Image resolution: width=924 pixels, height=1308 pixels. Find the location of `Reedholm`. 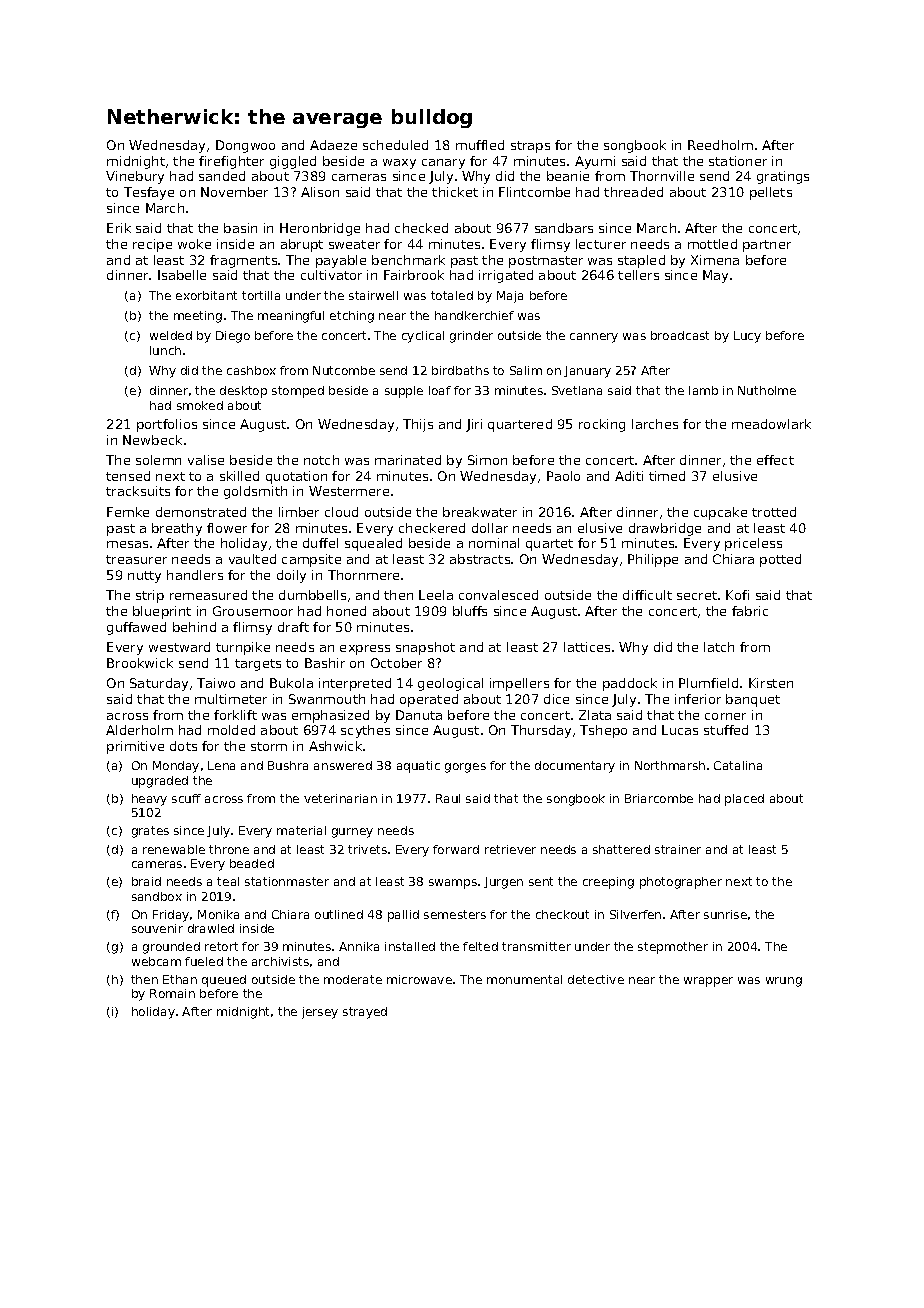

Reedholm is located at coordinates (720, 145).
